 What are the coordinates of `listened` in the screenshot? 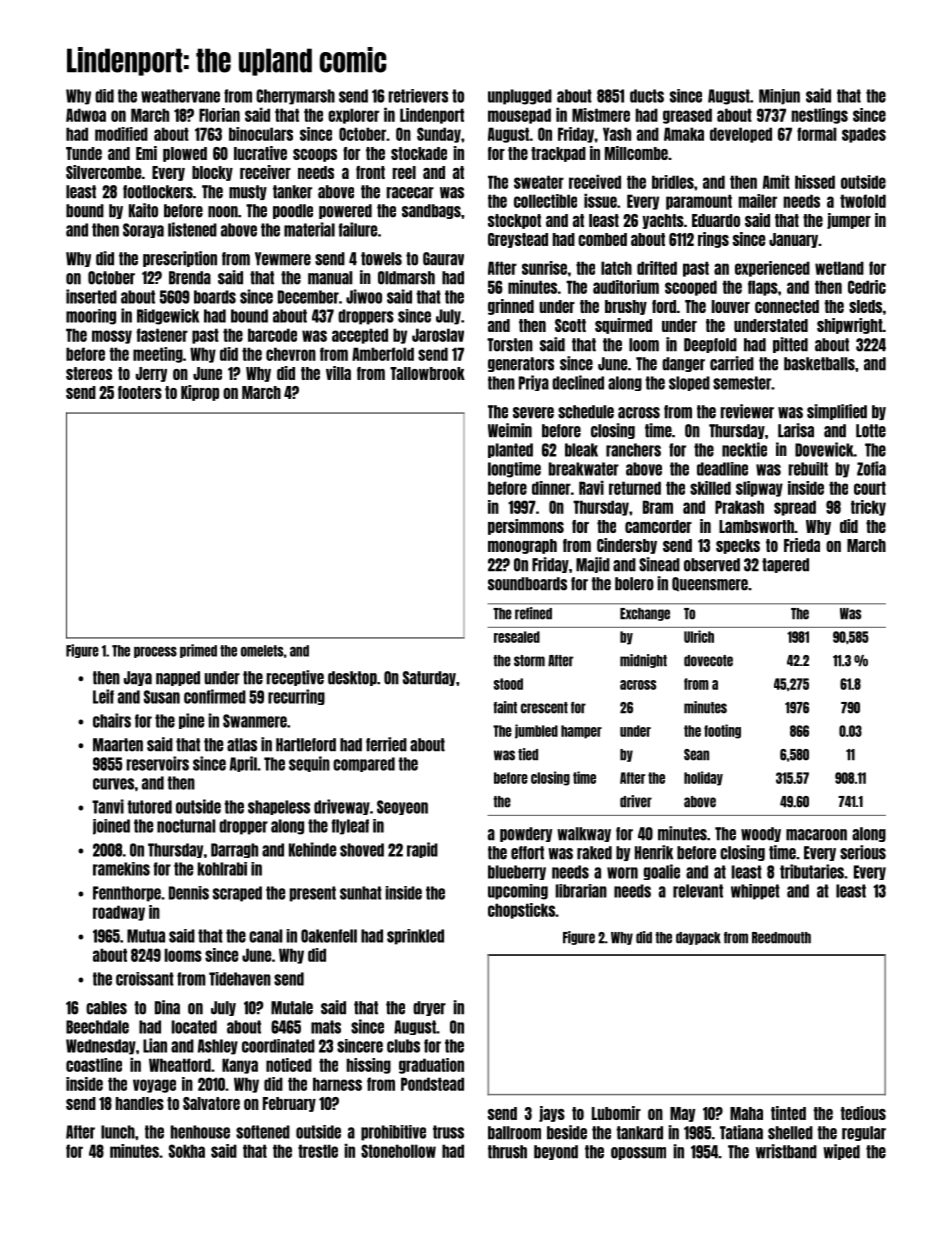 It's located at (192, 229).
